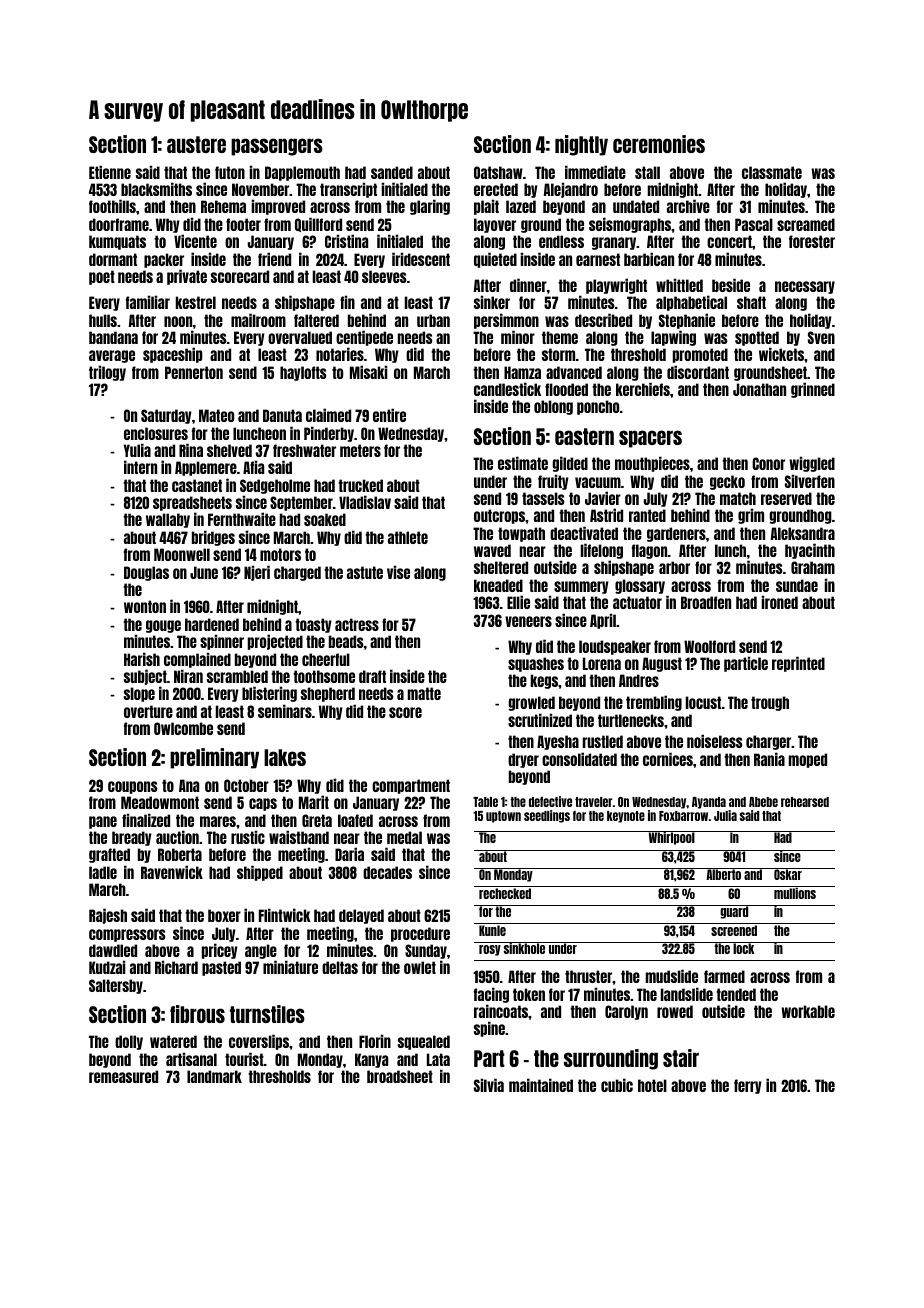  Describe the element at coordinates (617, 1085) in the screenshot. I see `cubic` at that location.
